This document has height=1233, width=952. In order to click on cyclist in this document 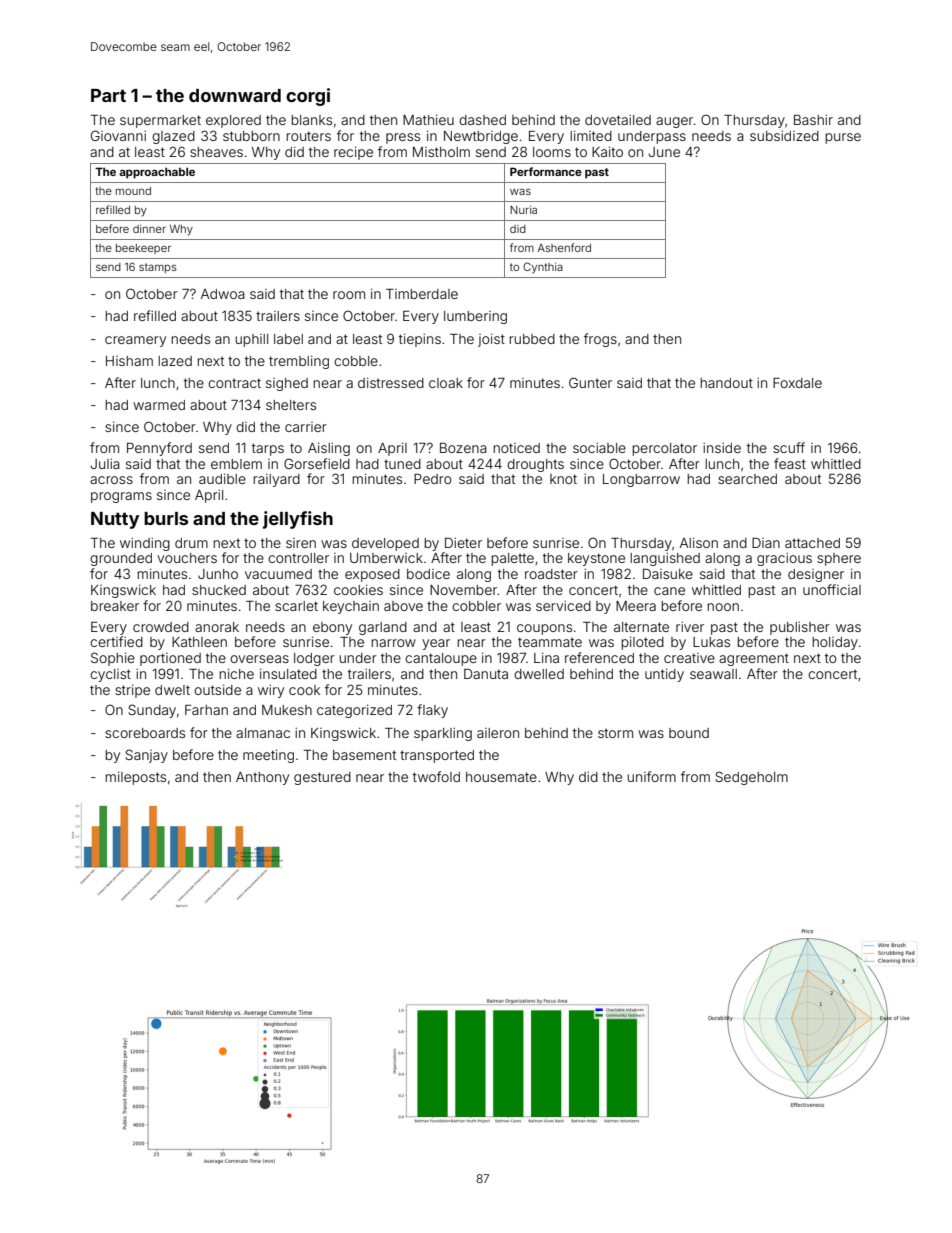, I will do `click(110, 675)`.
